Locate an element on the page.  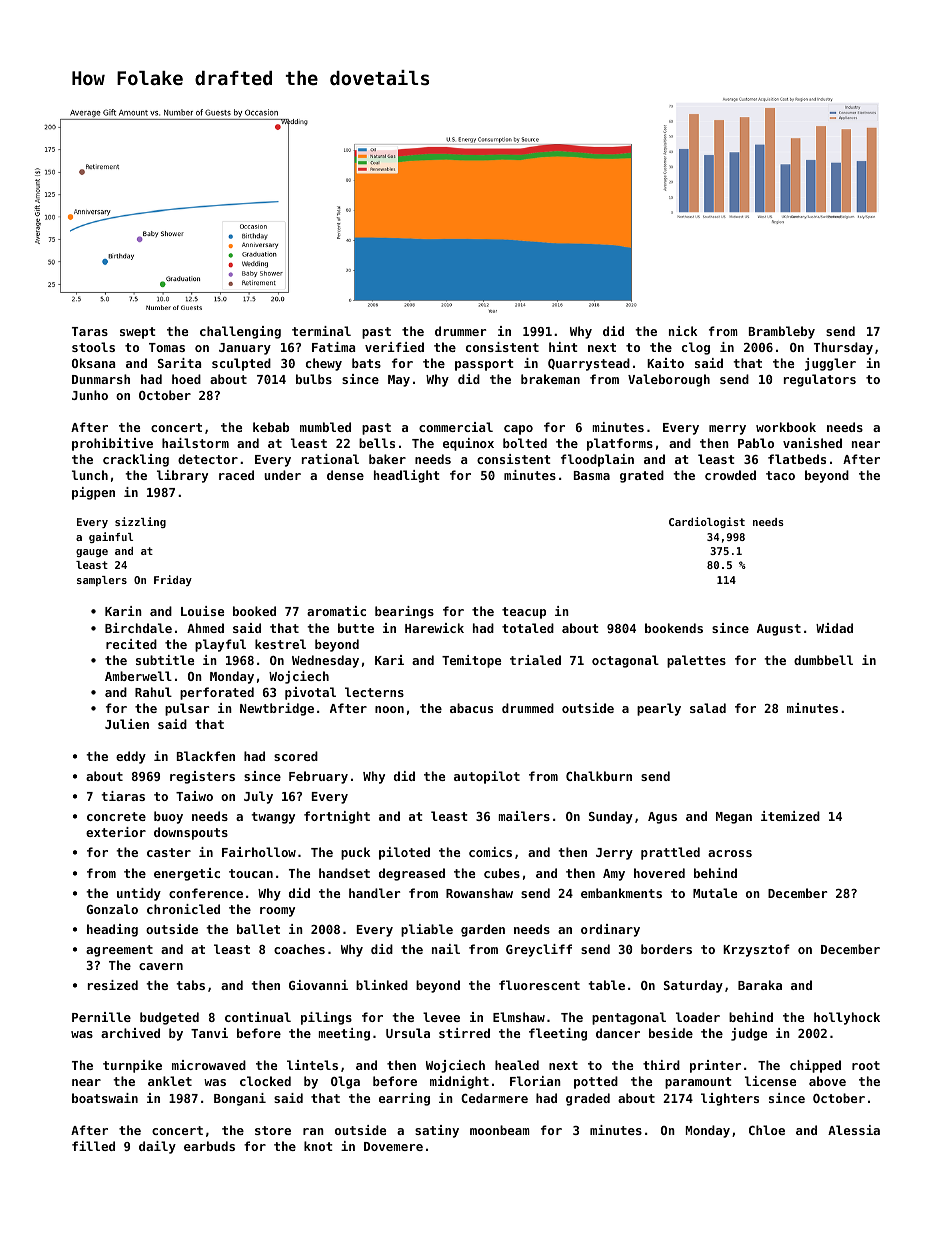
nick is located at coordinates (683, 331).
